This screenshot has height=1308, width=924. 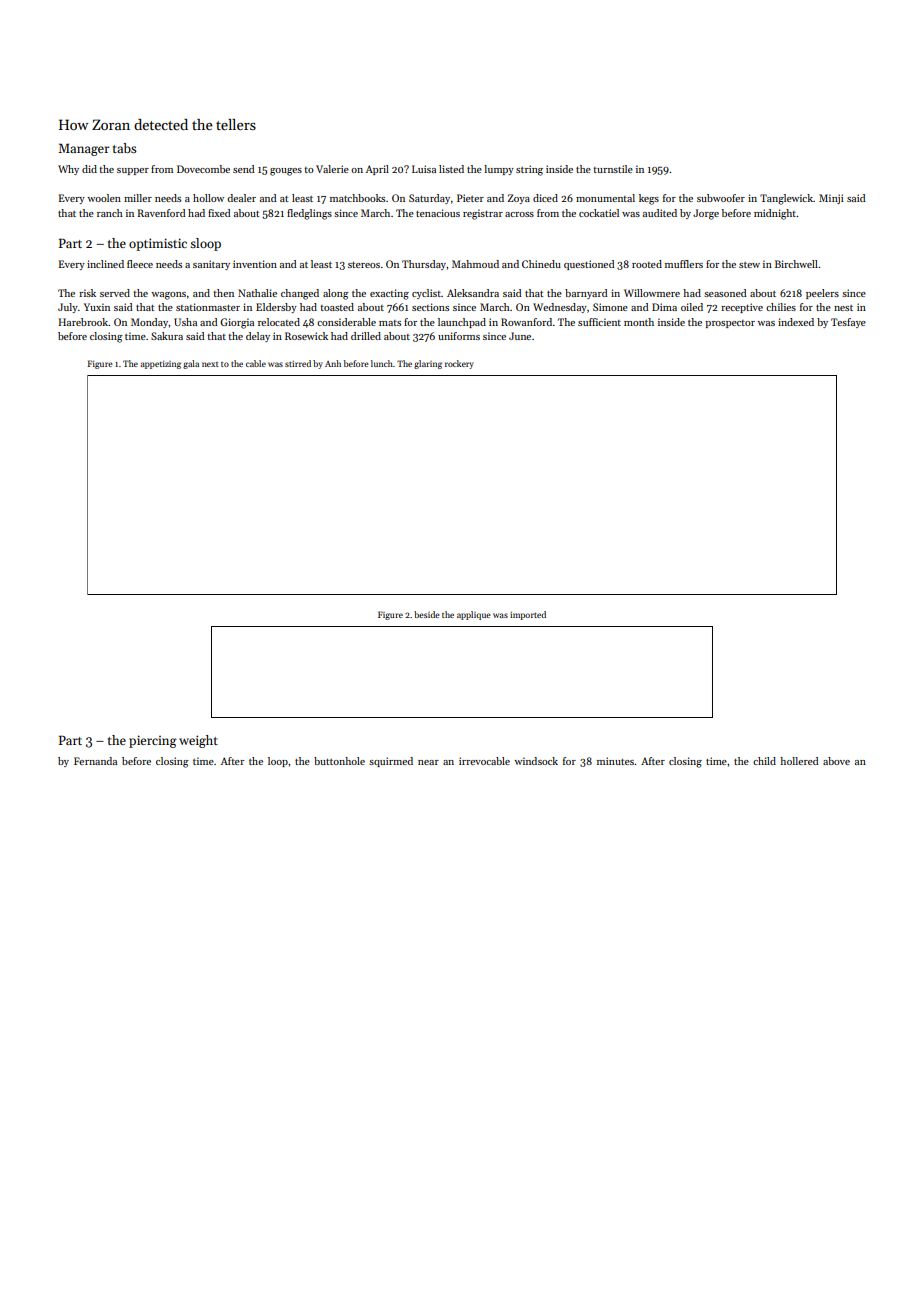 What do you see at coordinates (428, 762) in the screenshot?
I see `near` at bounding box center [428, 762].
